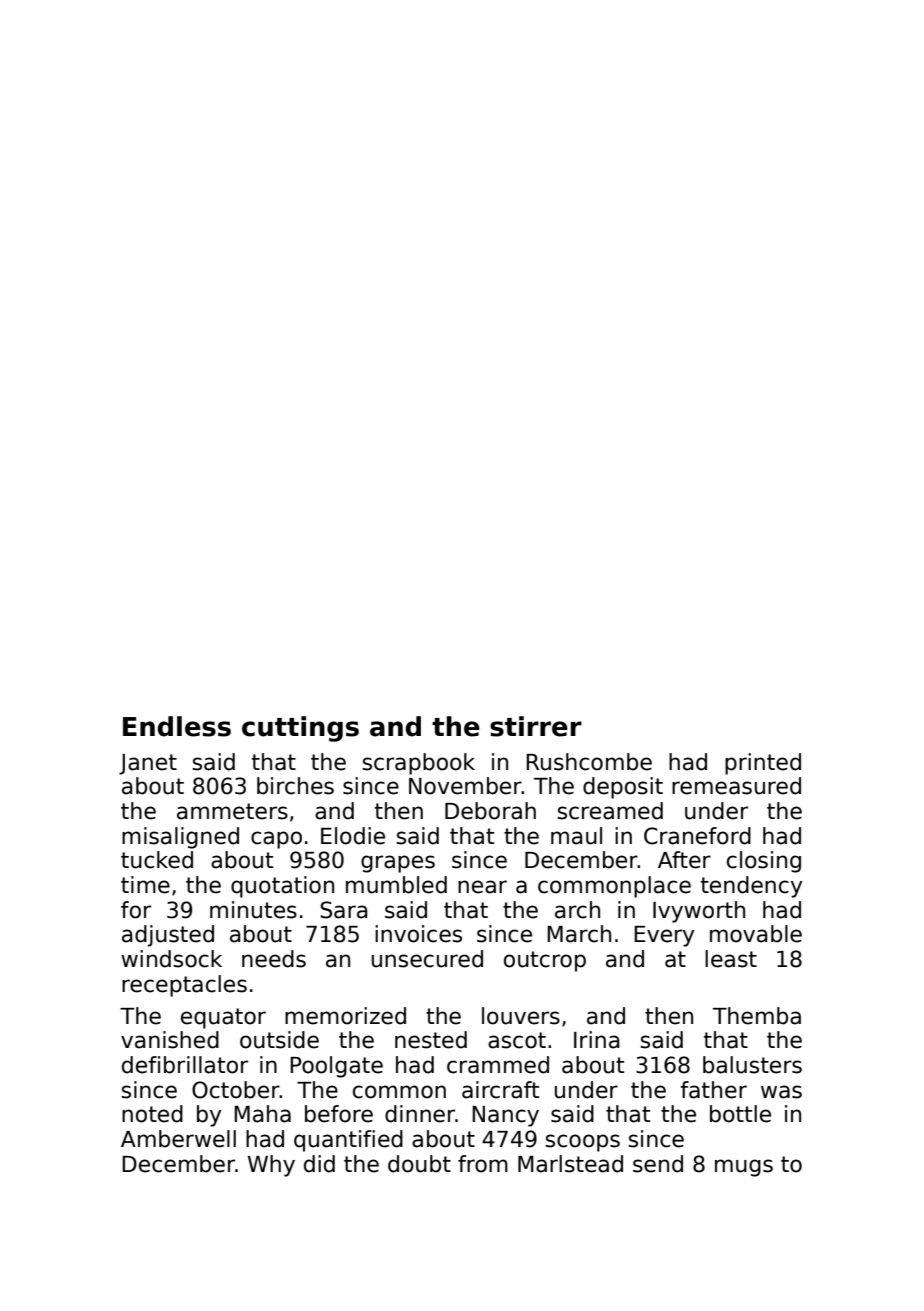 Image resolution: width=924 pixels, height=1311 pixels. I want to click on ammeters, so click(232, 811).
